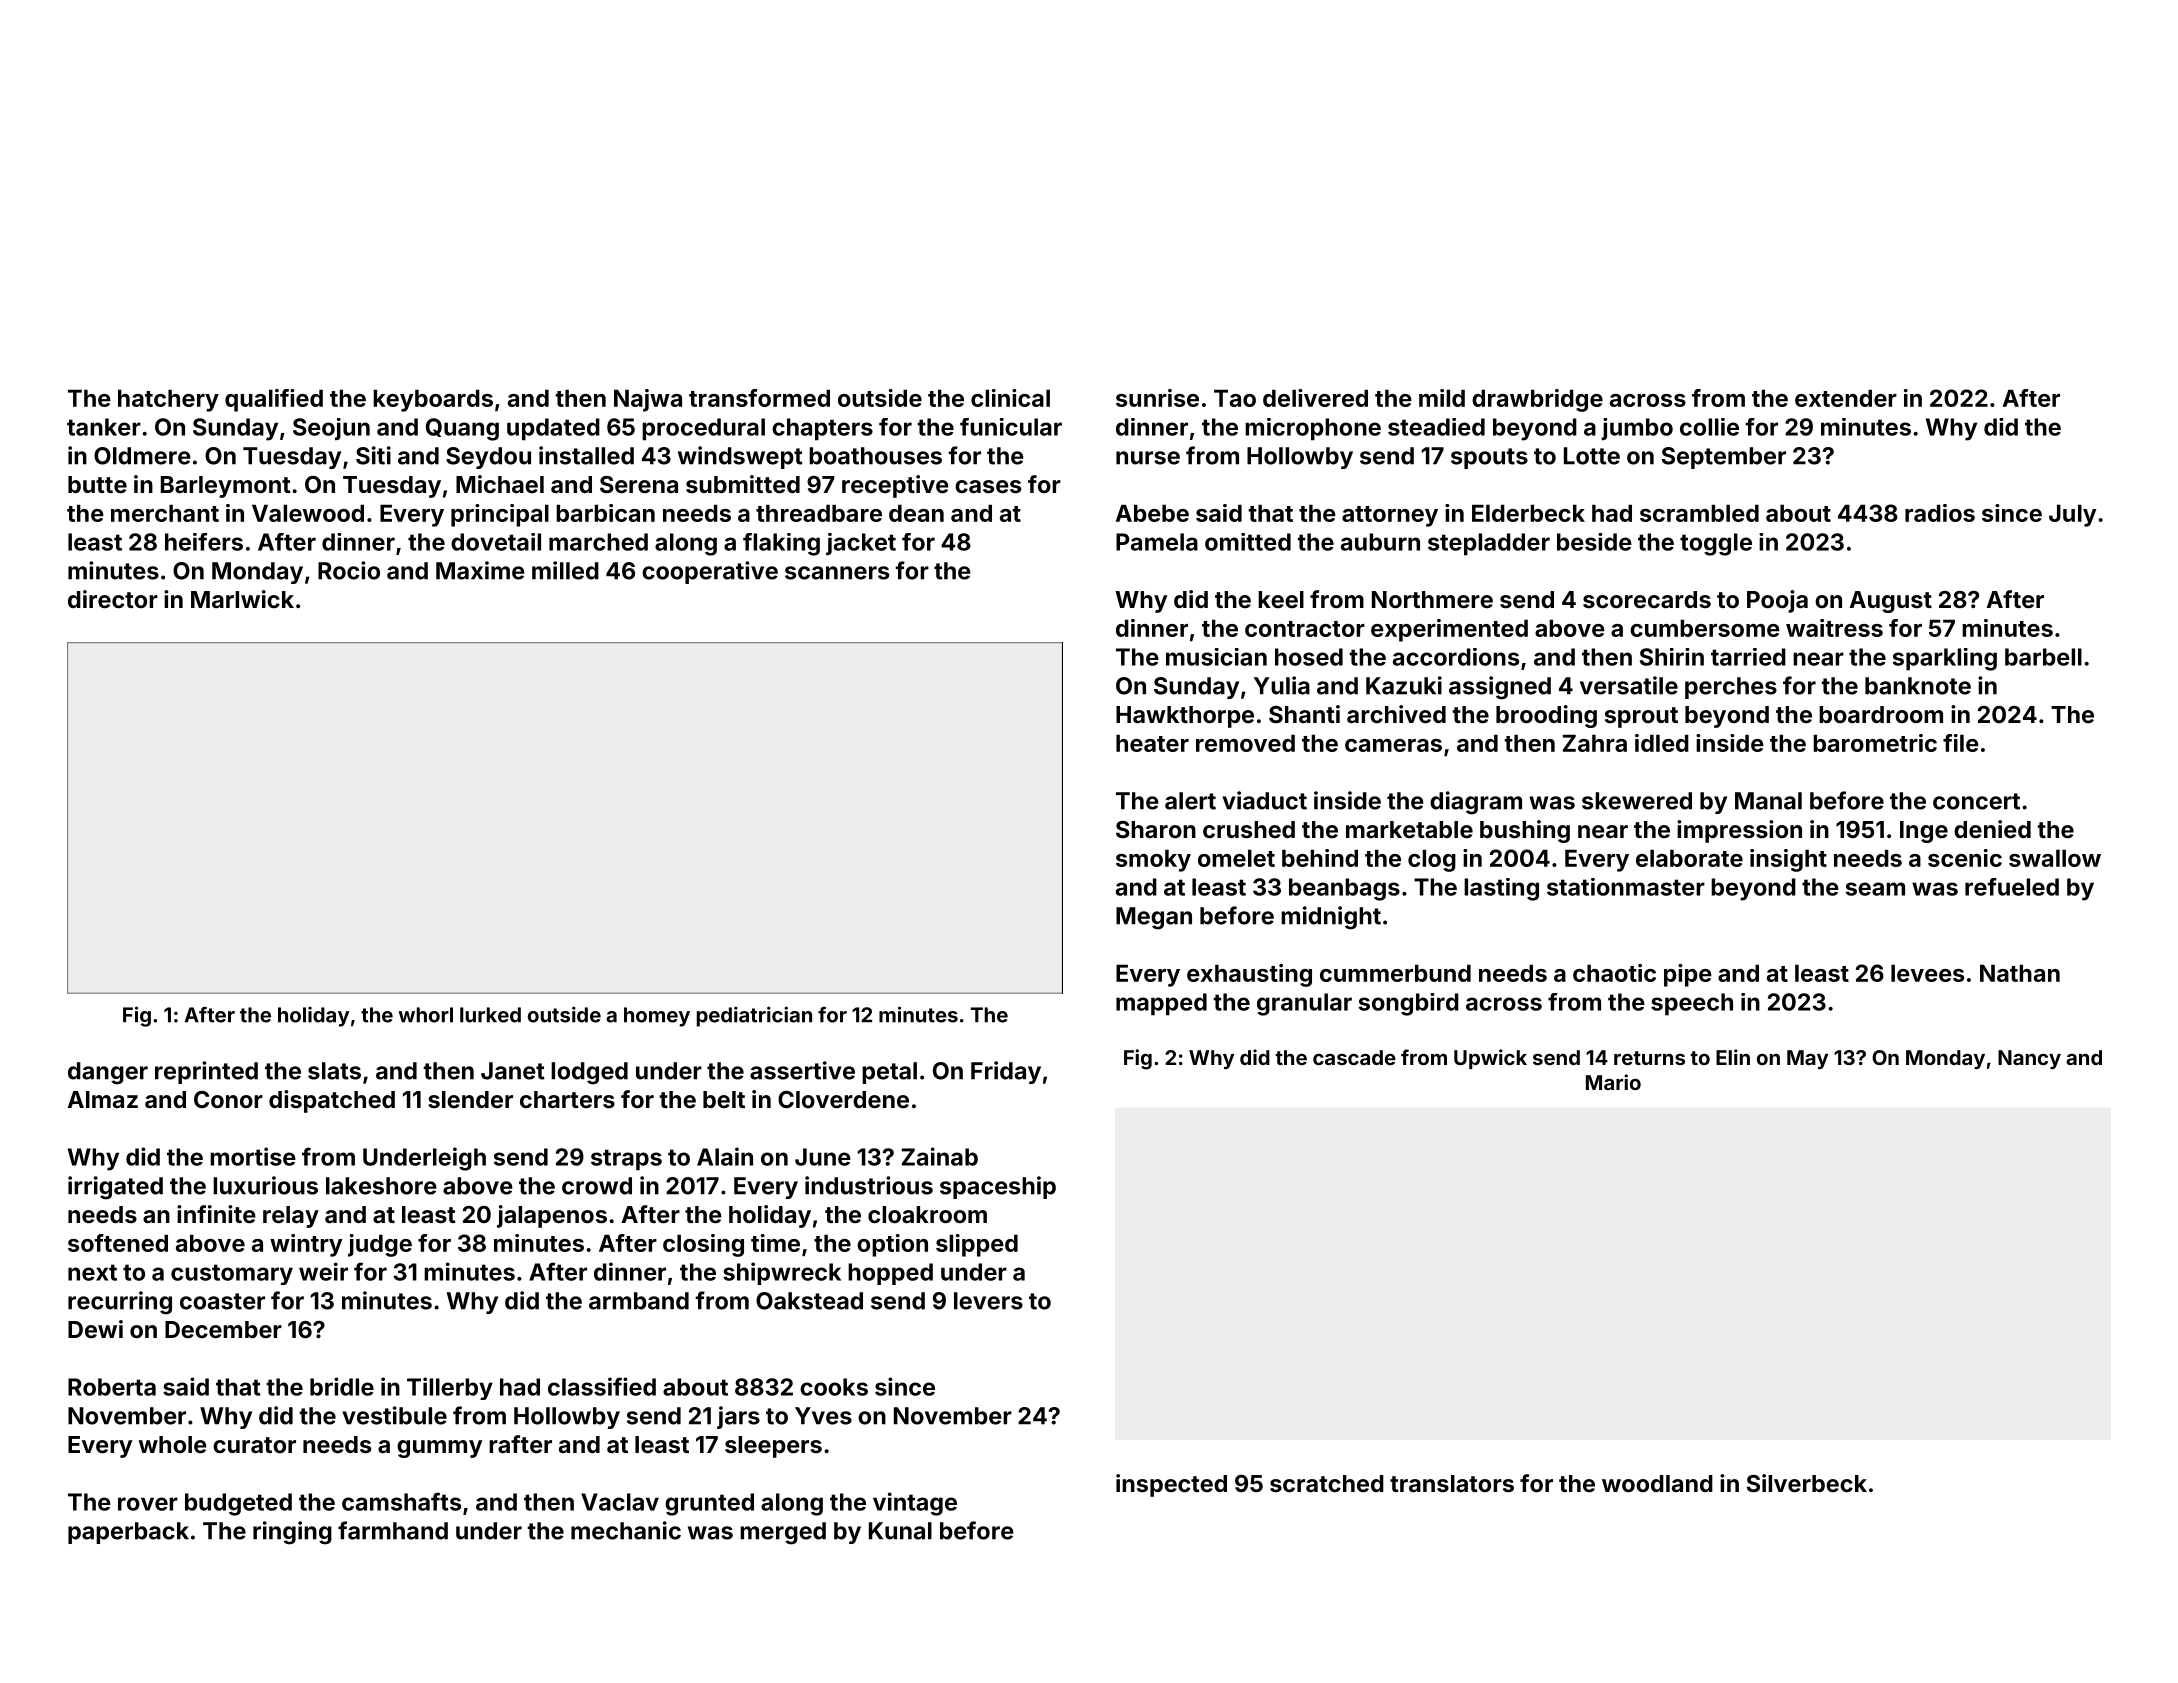  Describe the element at coordinates (1724, 458) in the screenshot. I see `September` at that location.
